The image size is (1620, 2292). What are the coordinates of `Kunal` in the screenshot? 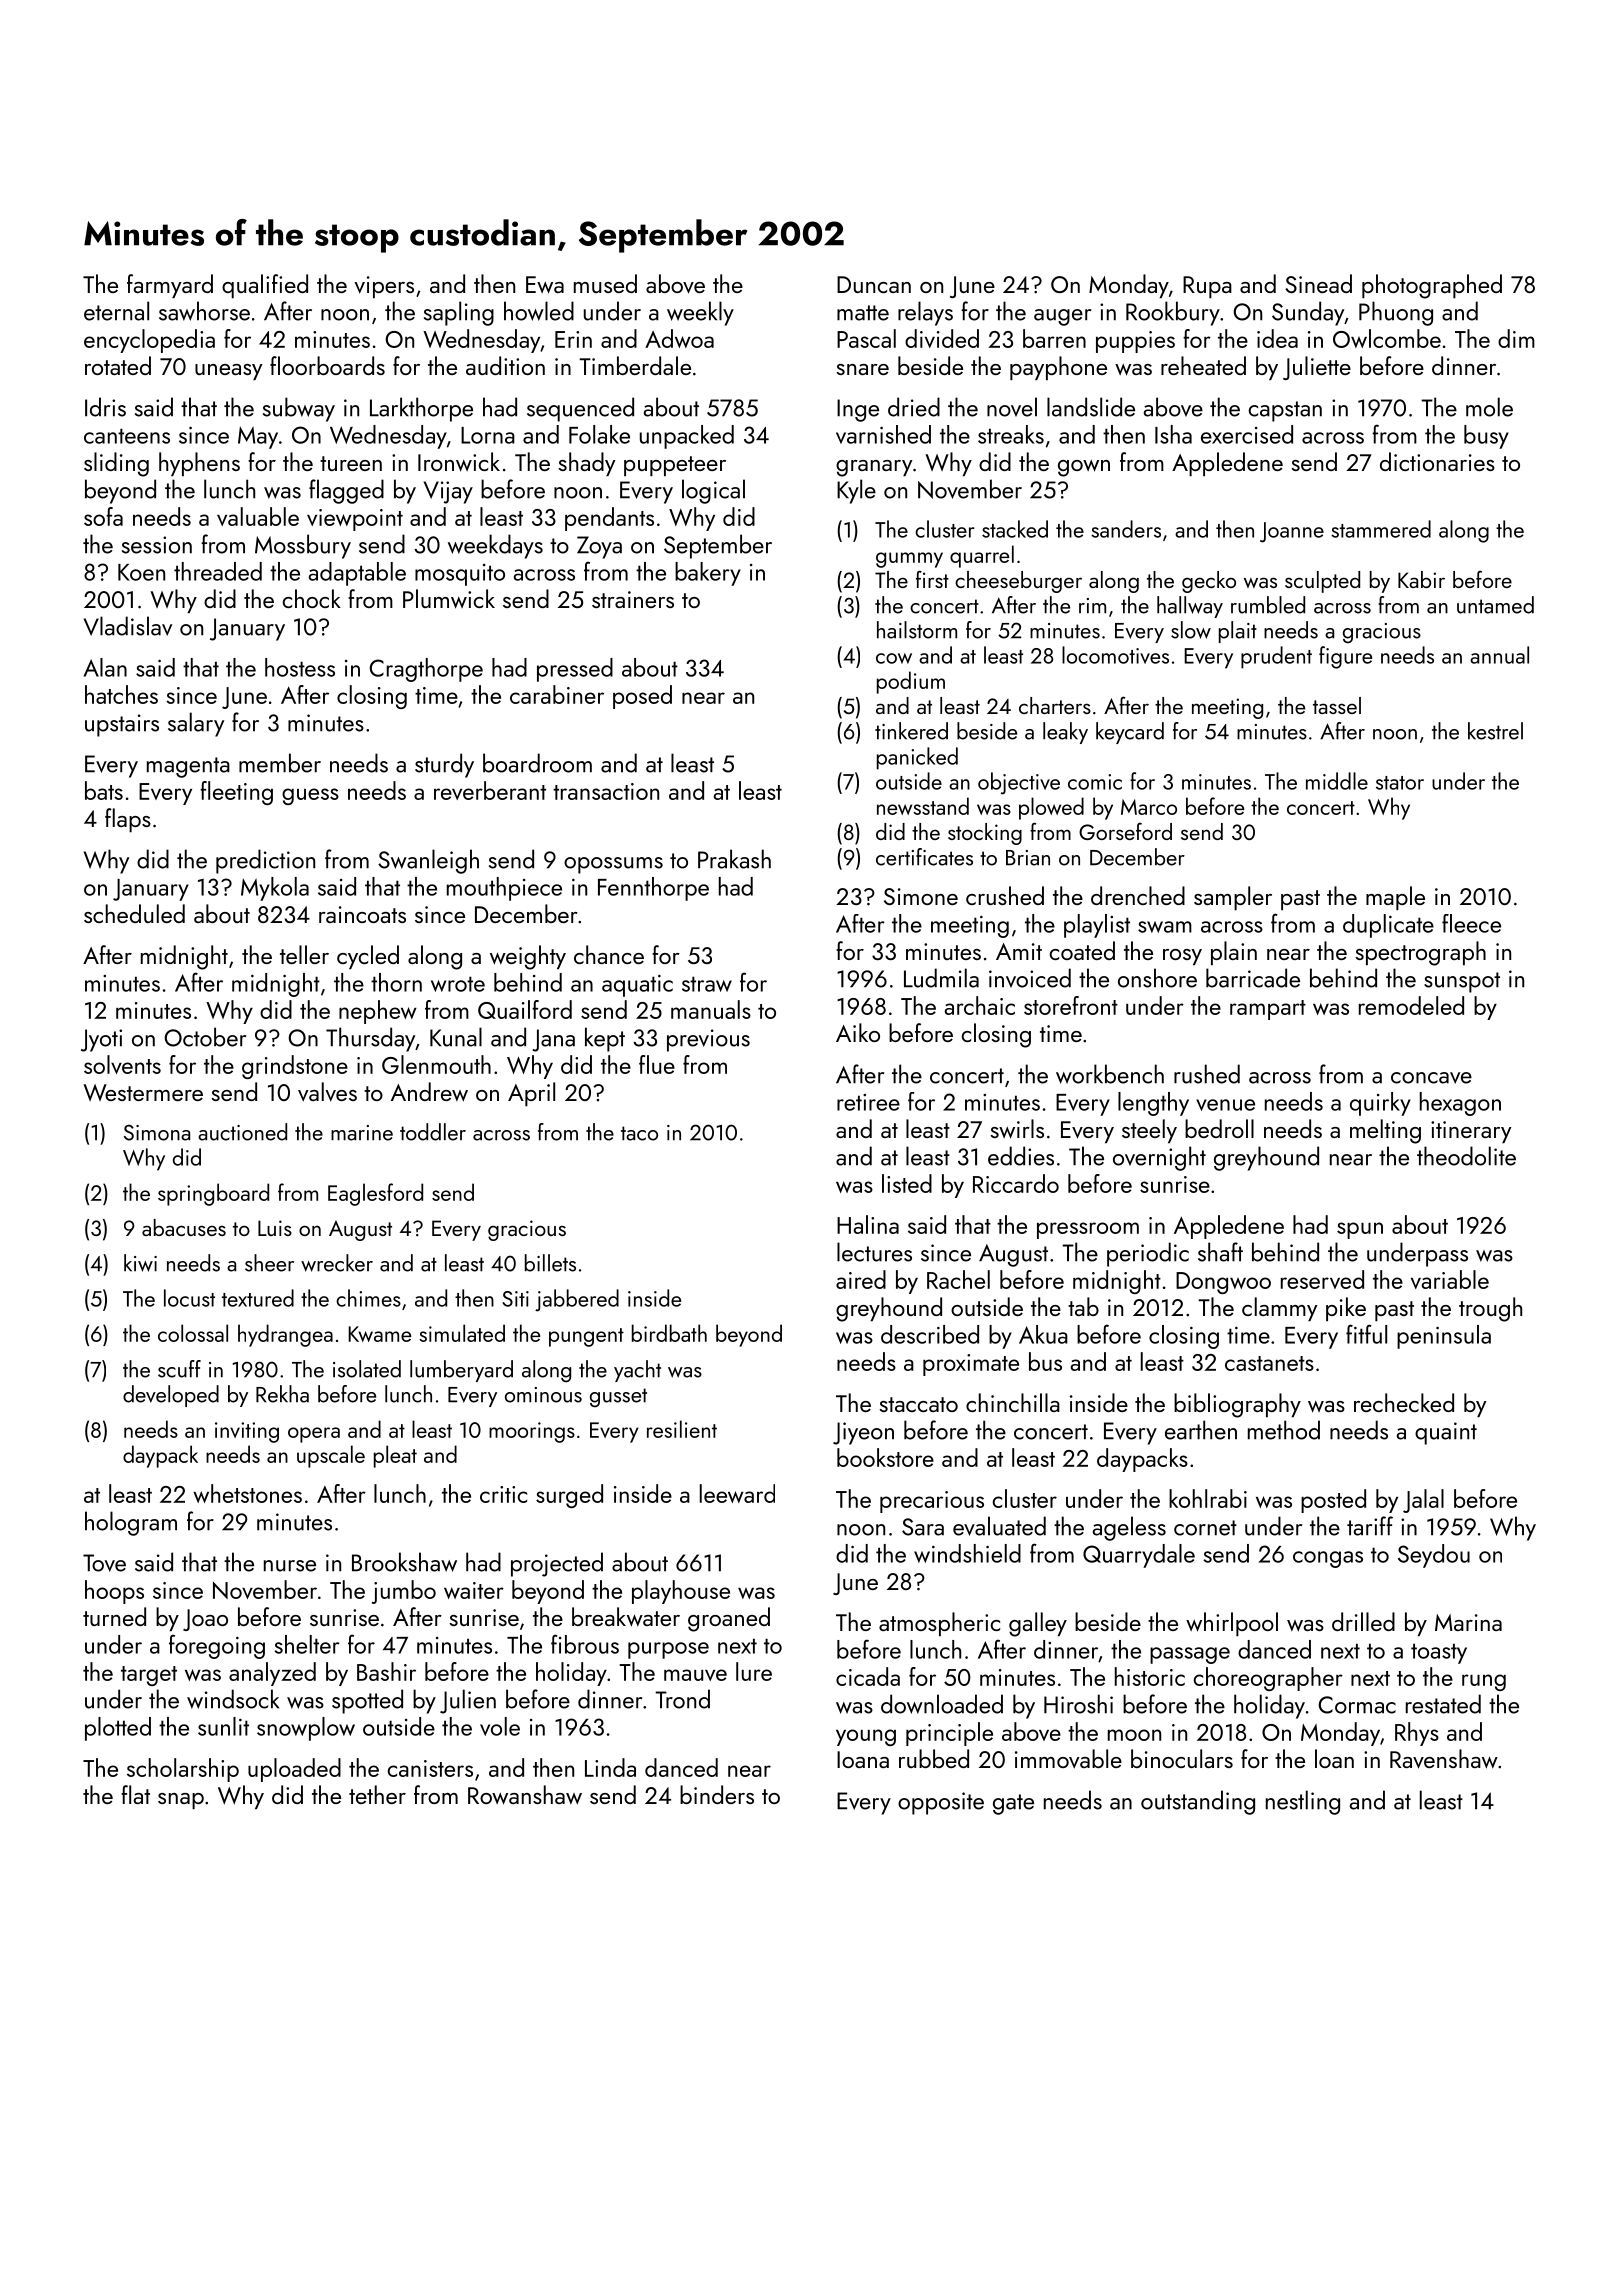 It's located at (456, 1037).
